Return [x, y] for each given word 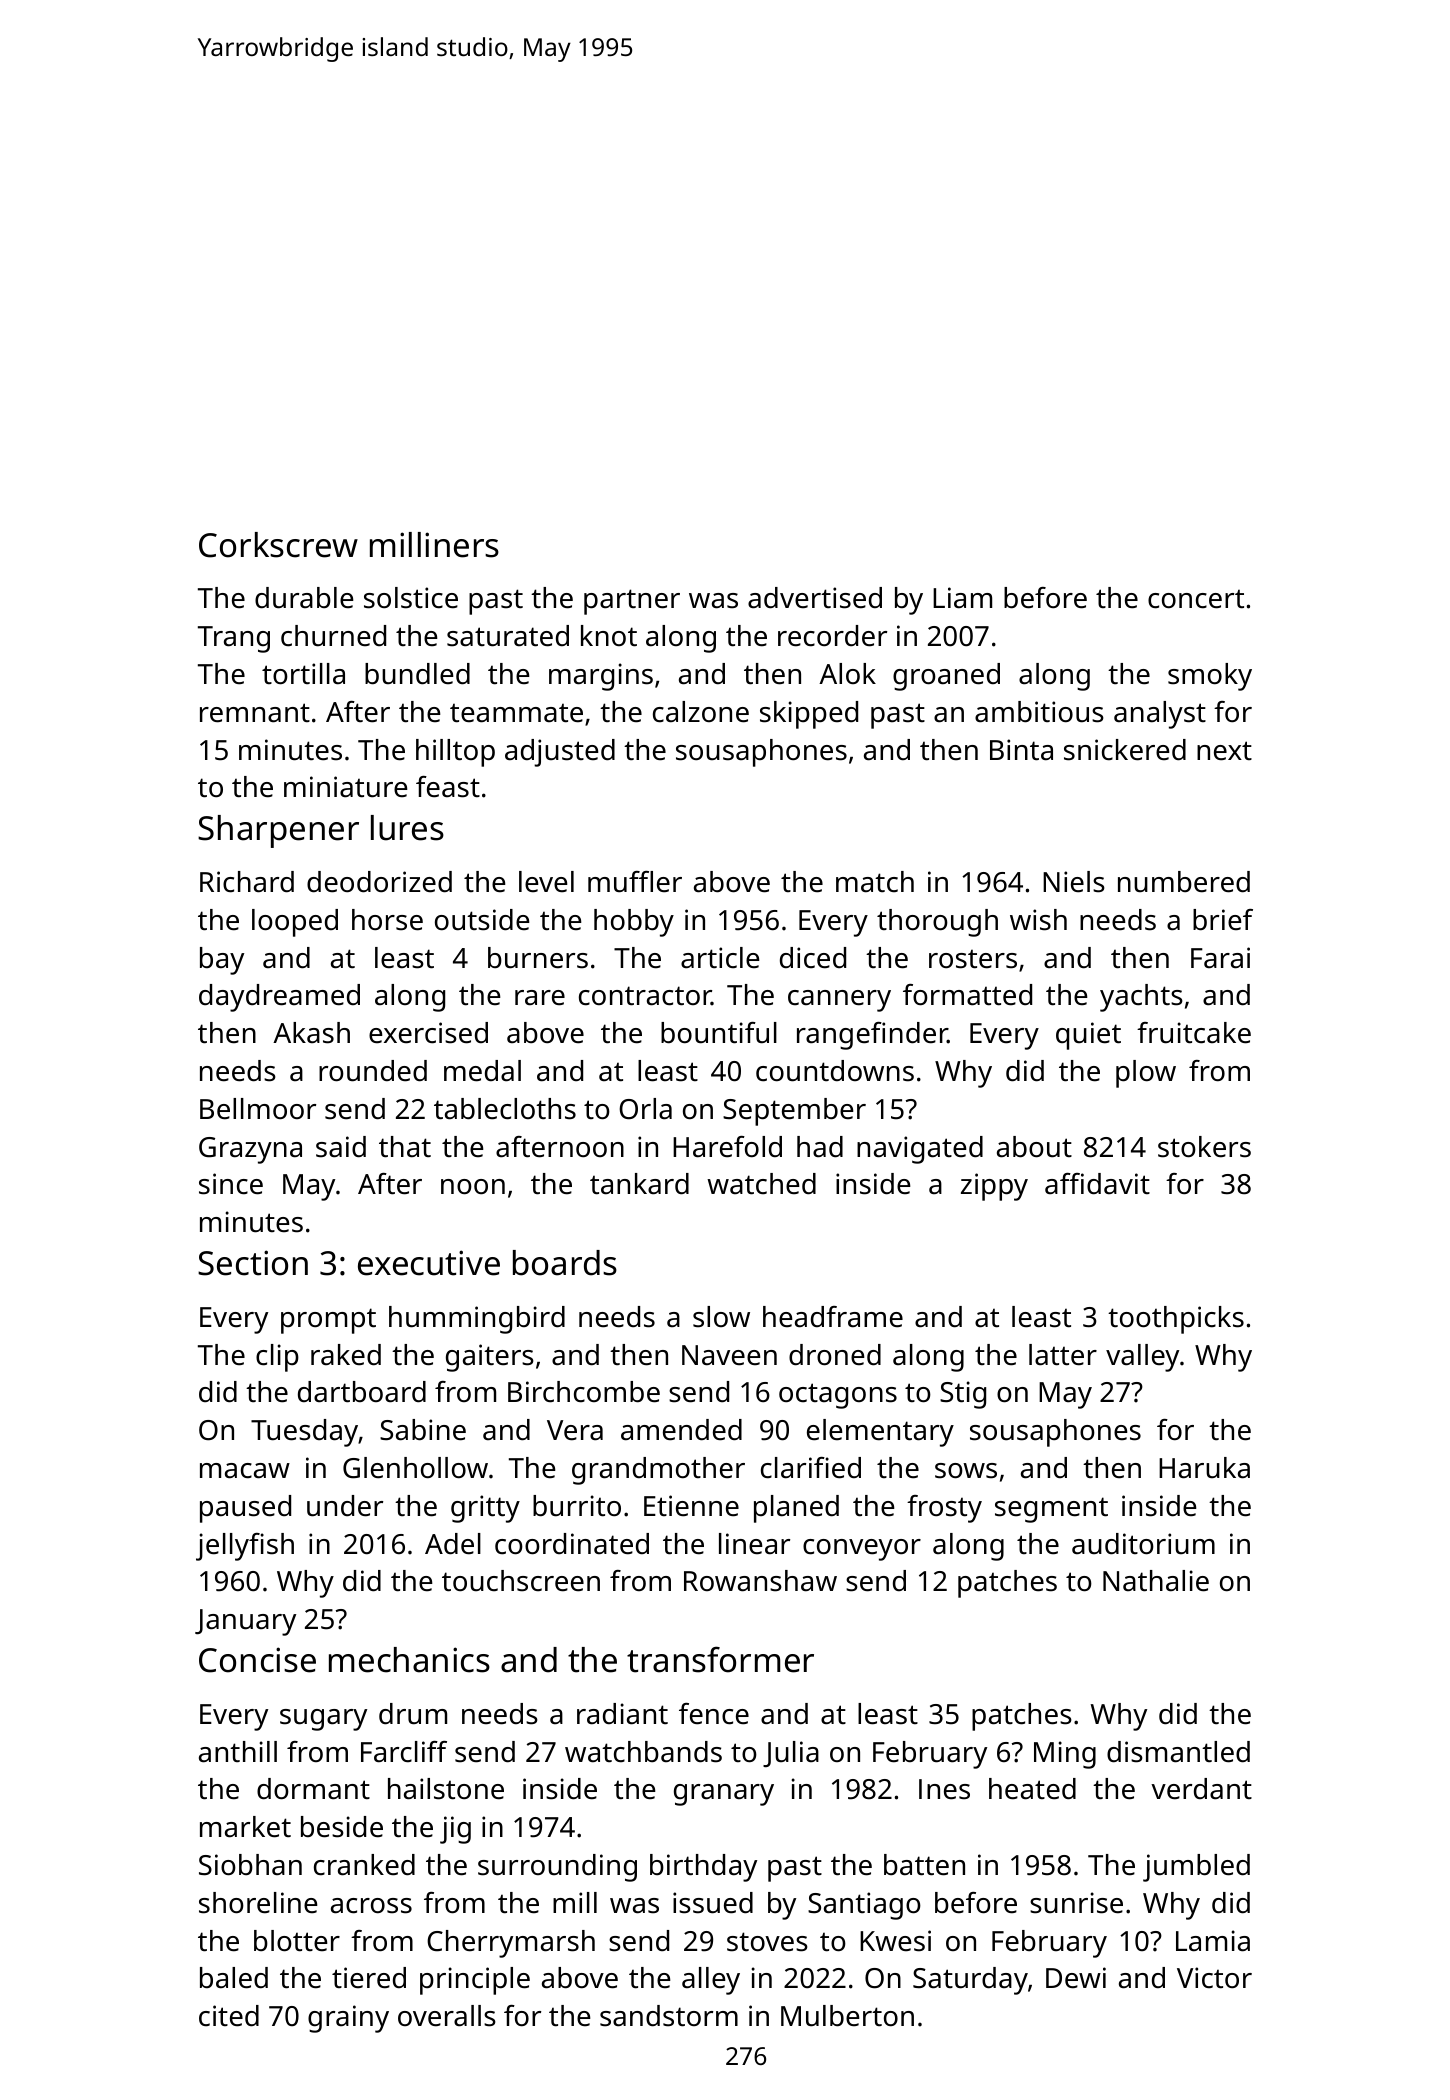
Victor [1214, 1978]
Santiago [864, 1906]
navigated [920, 1150]
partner [632, 602]
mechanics [409, 1660]
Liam [962, 598]
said [341, 1147]
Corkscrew [278, 545]
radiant [622, 1714]
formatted [967, 995]
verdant [1201, 1789]
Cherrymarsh [511, 1944]
